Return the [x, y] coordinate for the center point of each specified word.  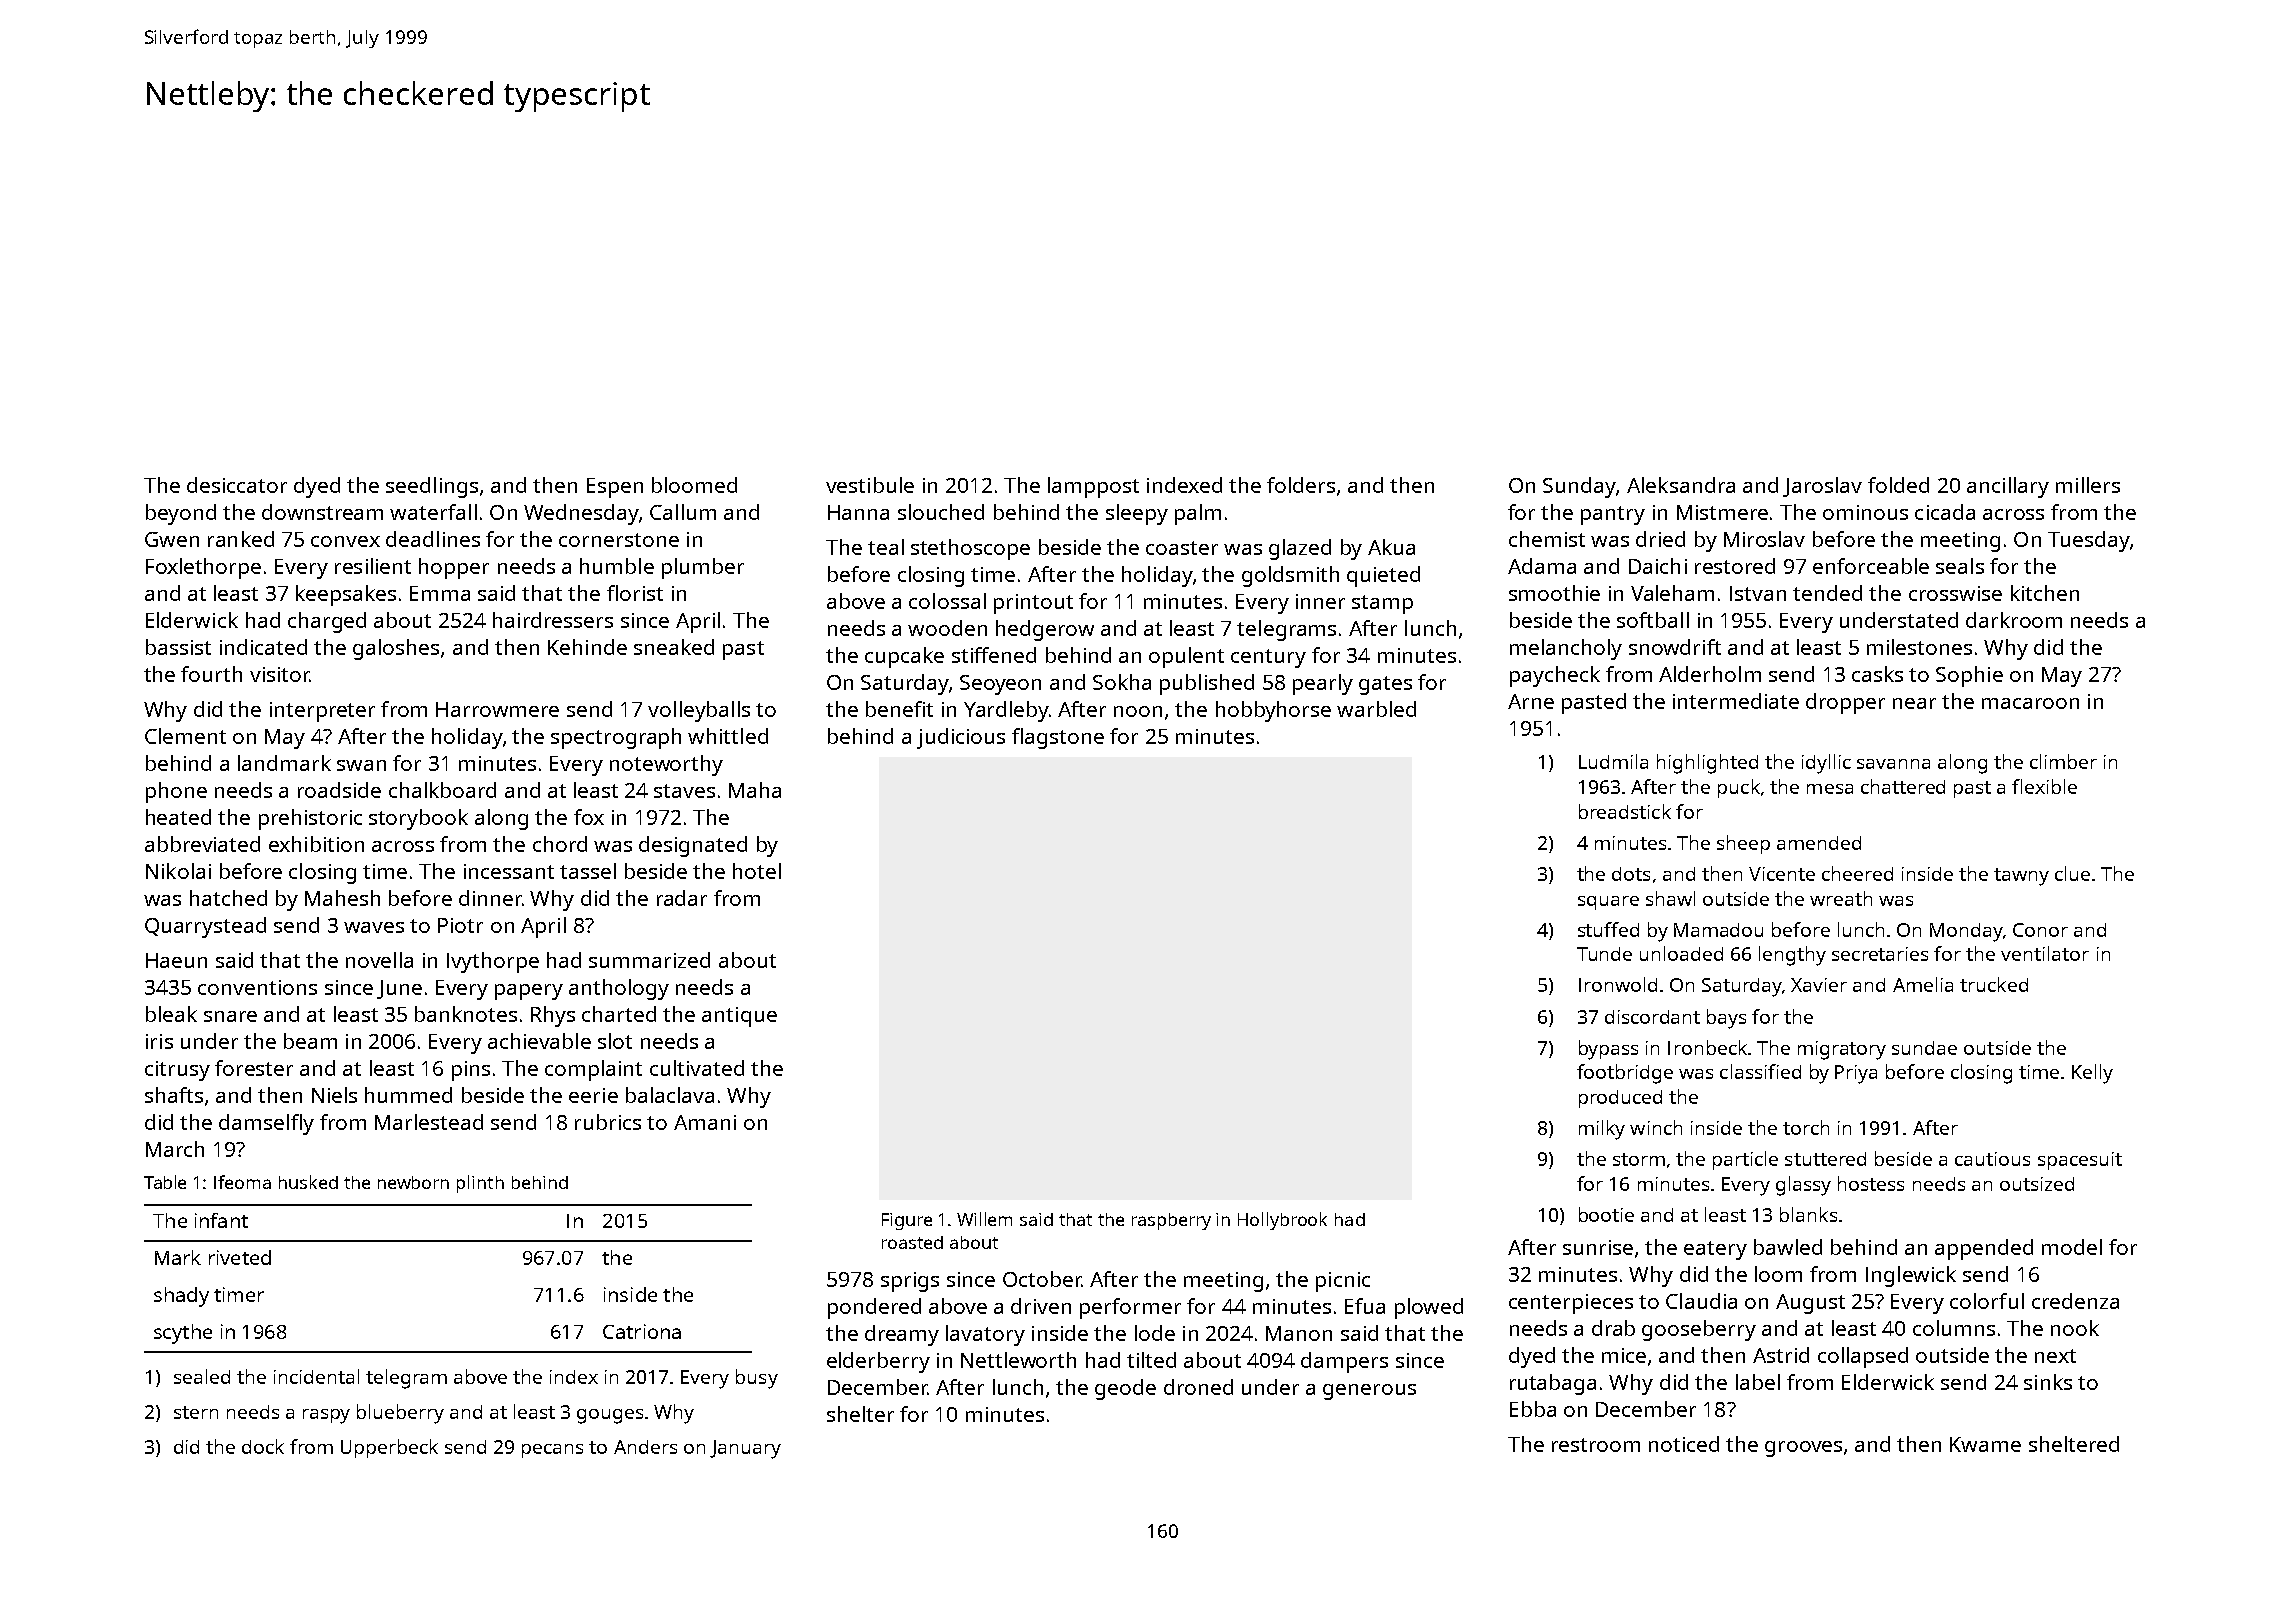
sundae [1924, 1048]
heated [178, 817]
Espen [615, 488]
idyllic [1826, 764]
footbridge [1625, 1074]
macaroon [2030, 703]
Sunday [1579, 487]
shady [181, 1297]
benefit [899, 709]
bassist [178, 647]
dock [263, 1446]
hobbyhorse [1273, 711]
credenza [2075, 1301]
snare [230, 1016]
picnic [1343, 1282]
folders [1301, 485]
